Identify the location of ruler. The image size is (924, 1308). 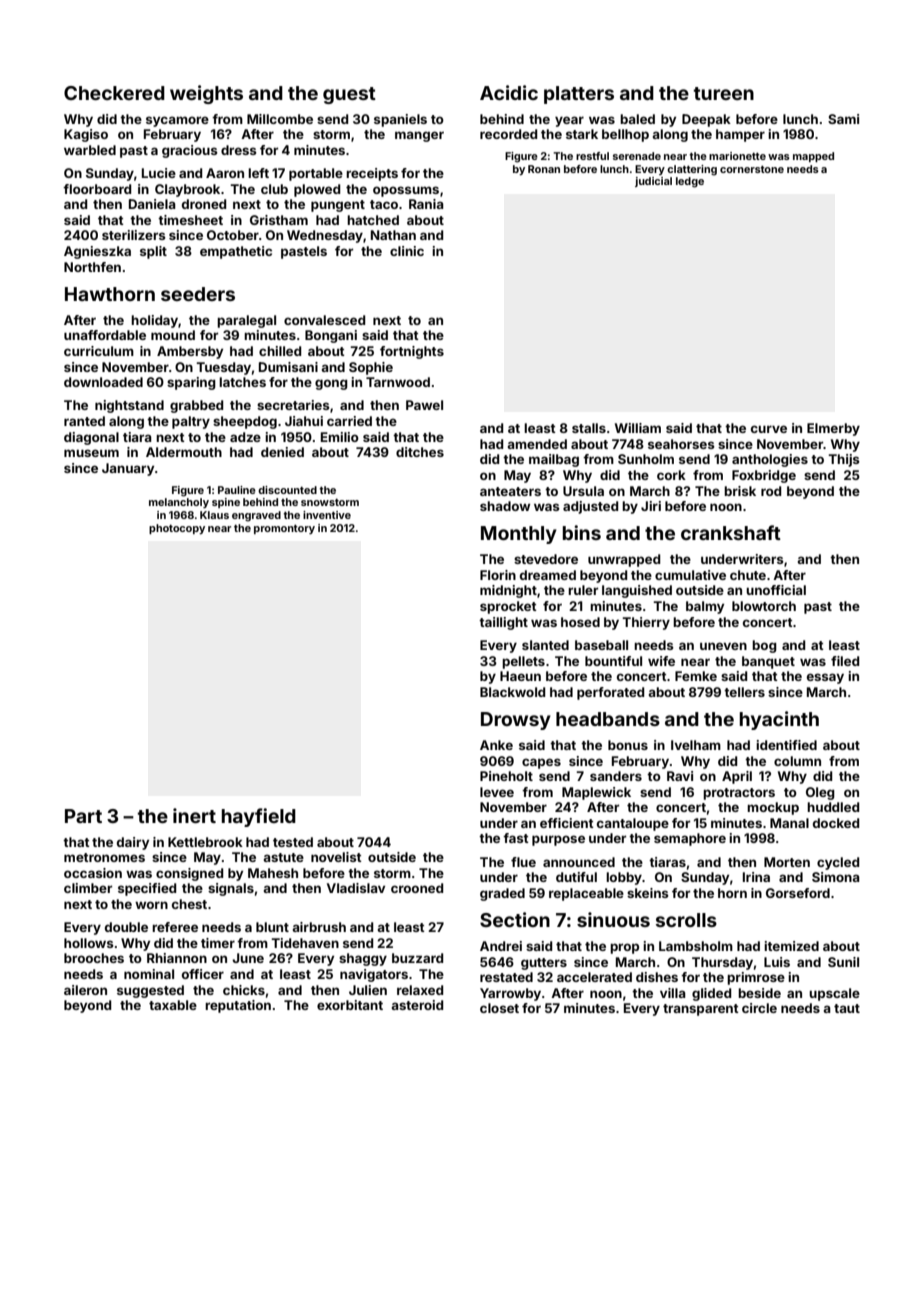
(583, 590).
